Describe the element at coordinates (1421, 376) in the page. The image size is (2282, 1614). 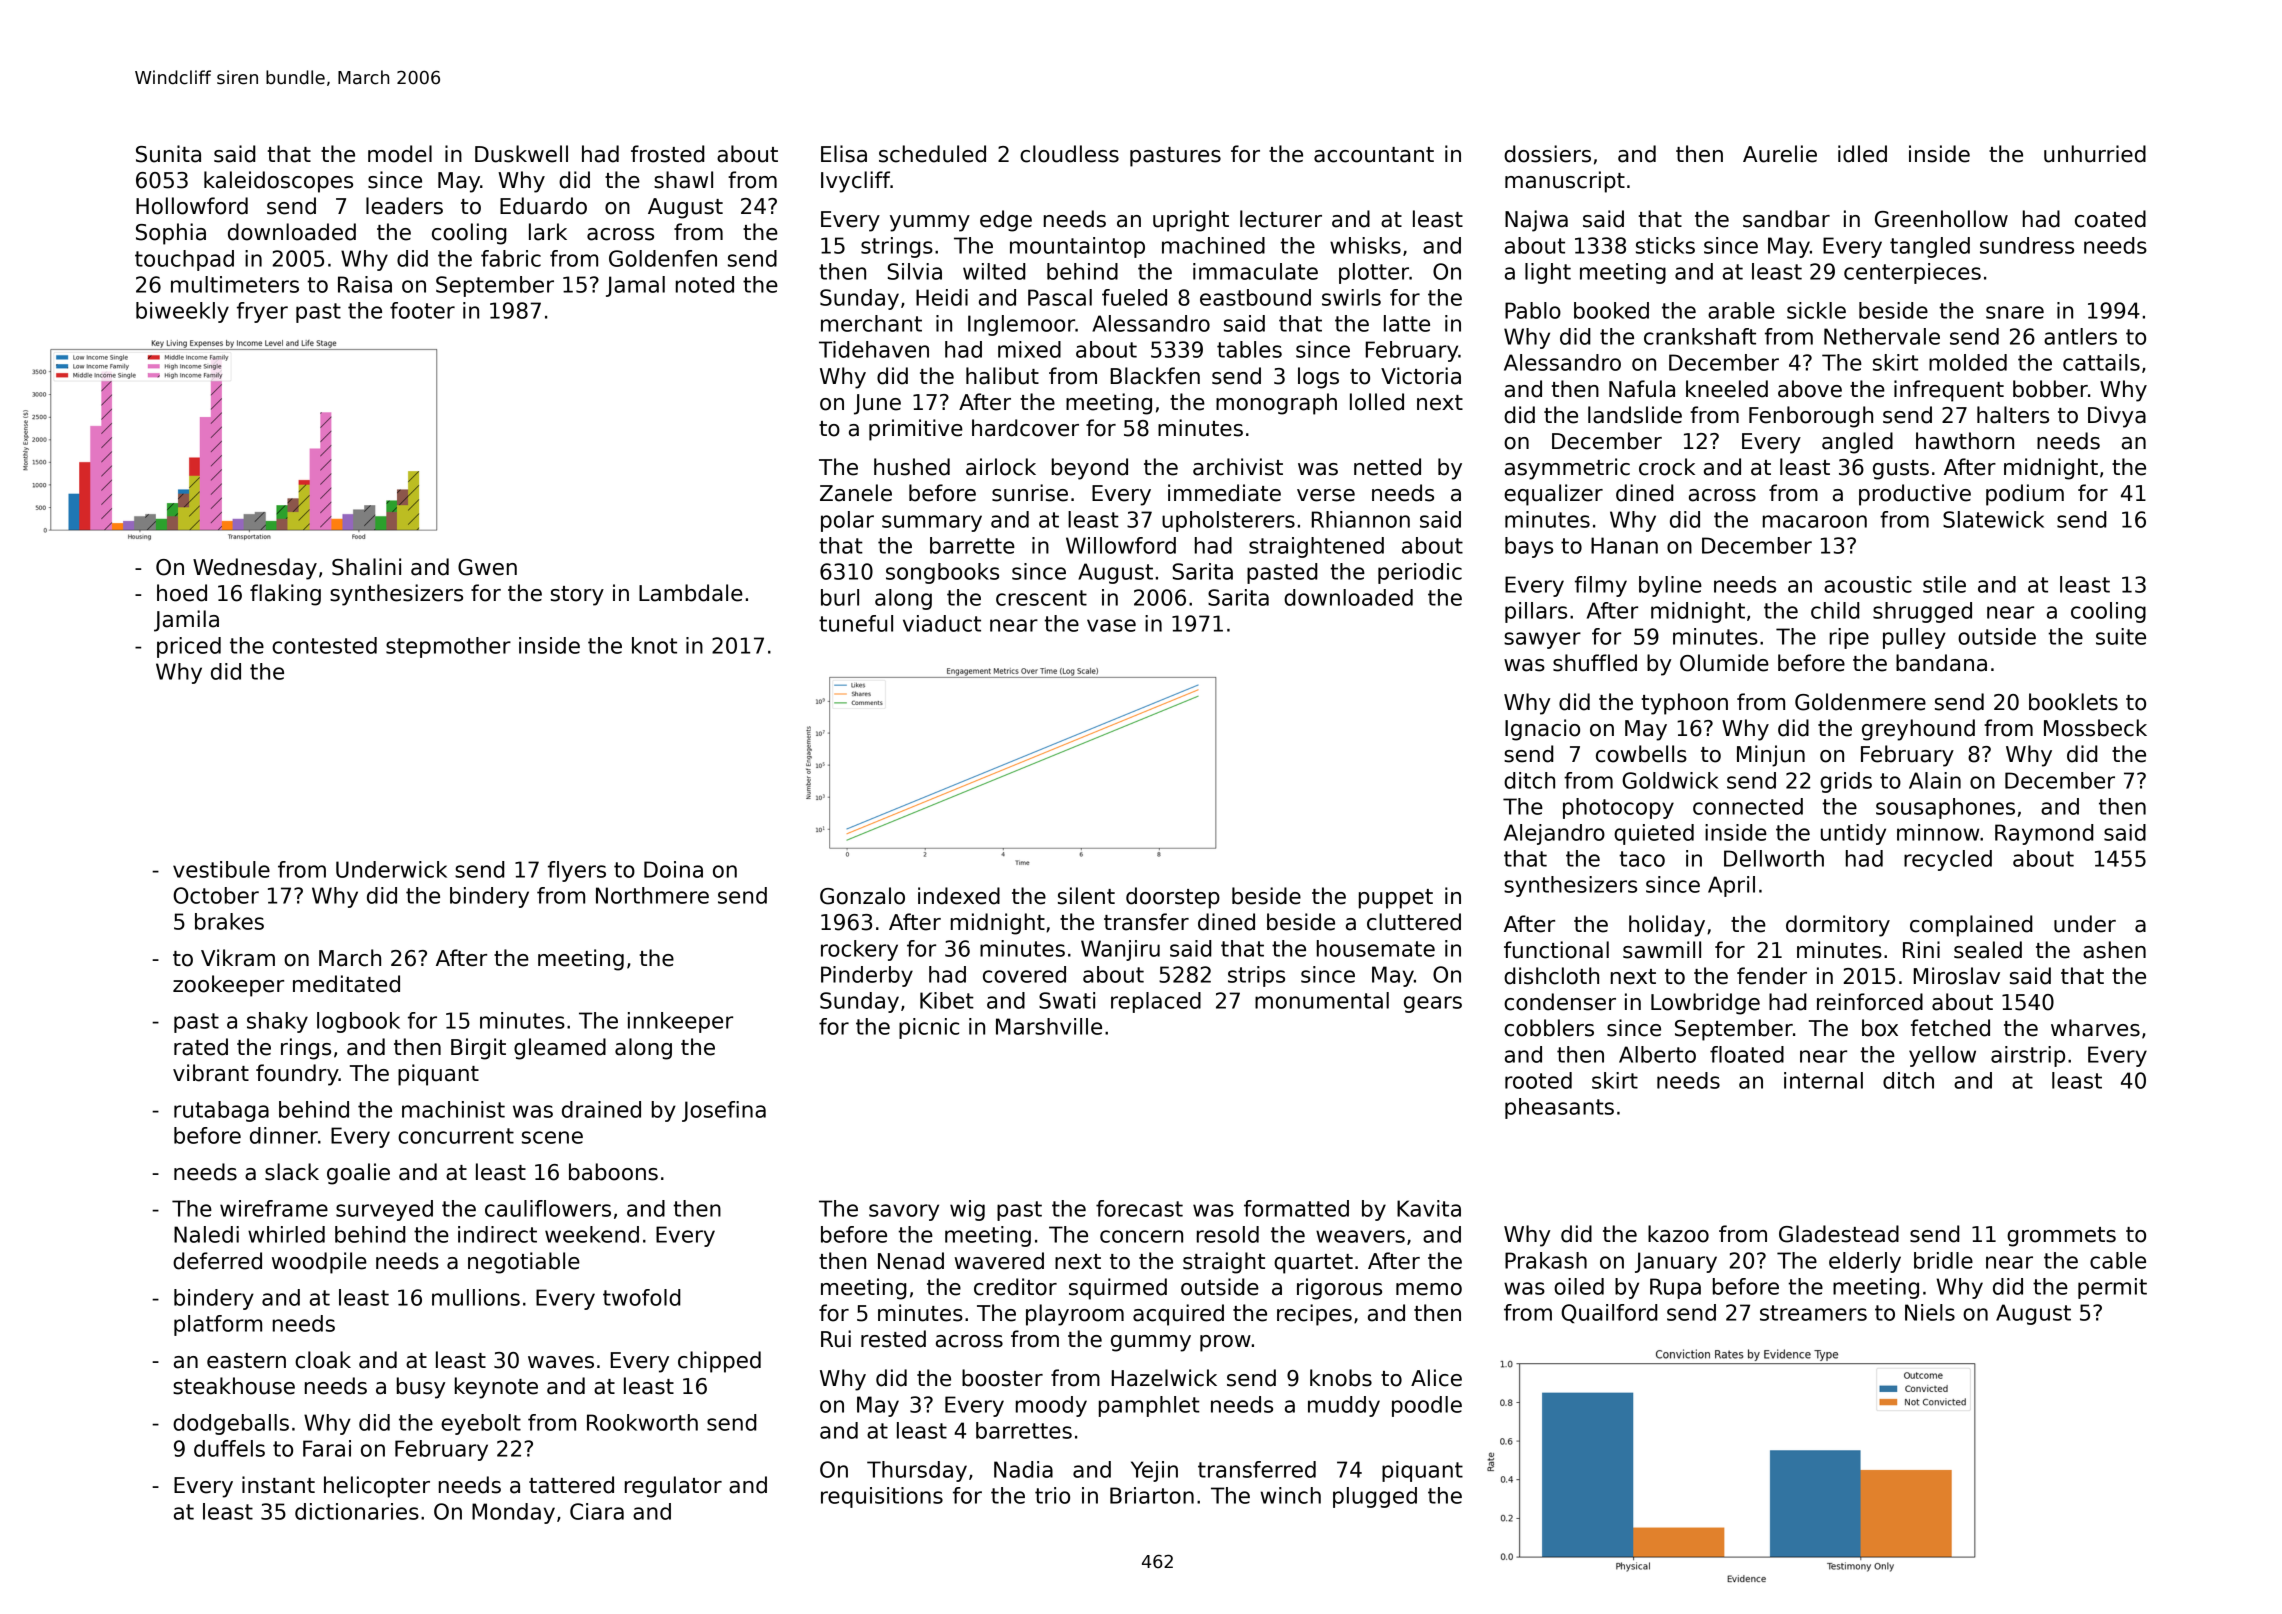
I see `Victoria` at that location.
